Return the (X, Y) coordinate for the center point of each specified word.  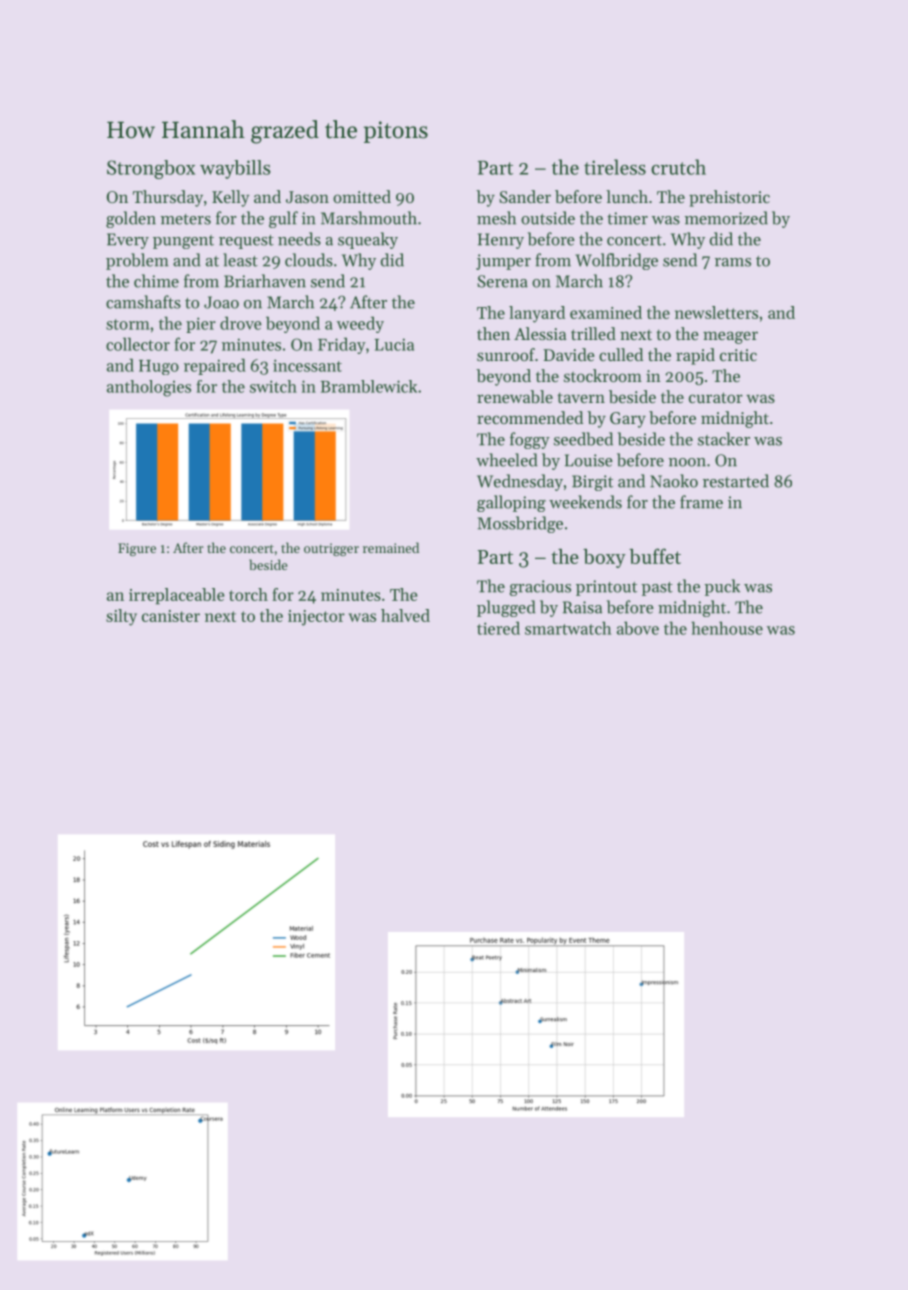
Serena (502, 281)
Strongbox (151, 169)
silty (121, 617)
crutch (678, 167)
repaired (215, 366)
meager (730, 337)
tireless (615, 167)
